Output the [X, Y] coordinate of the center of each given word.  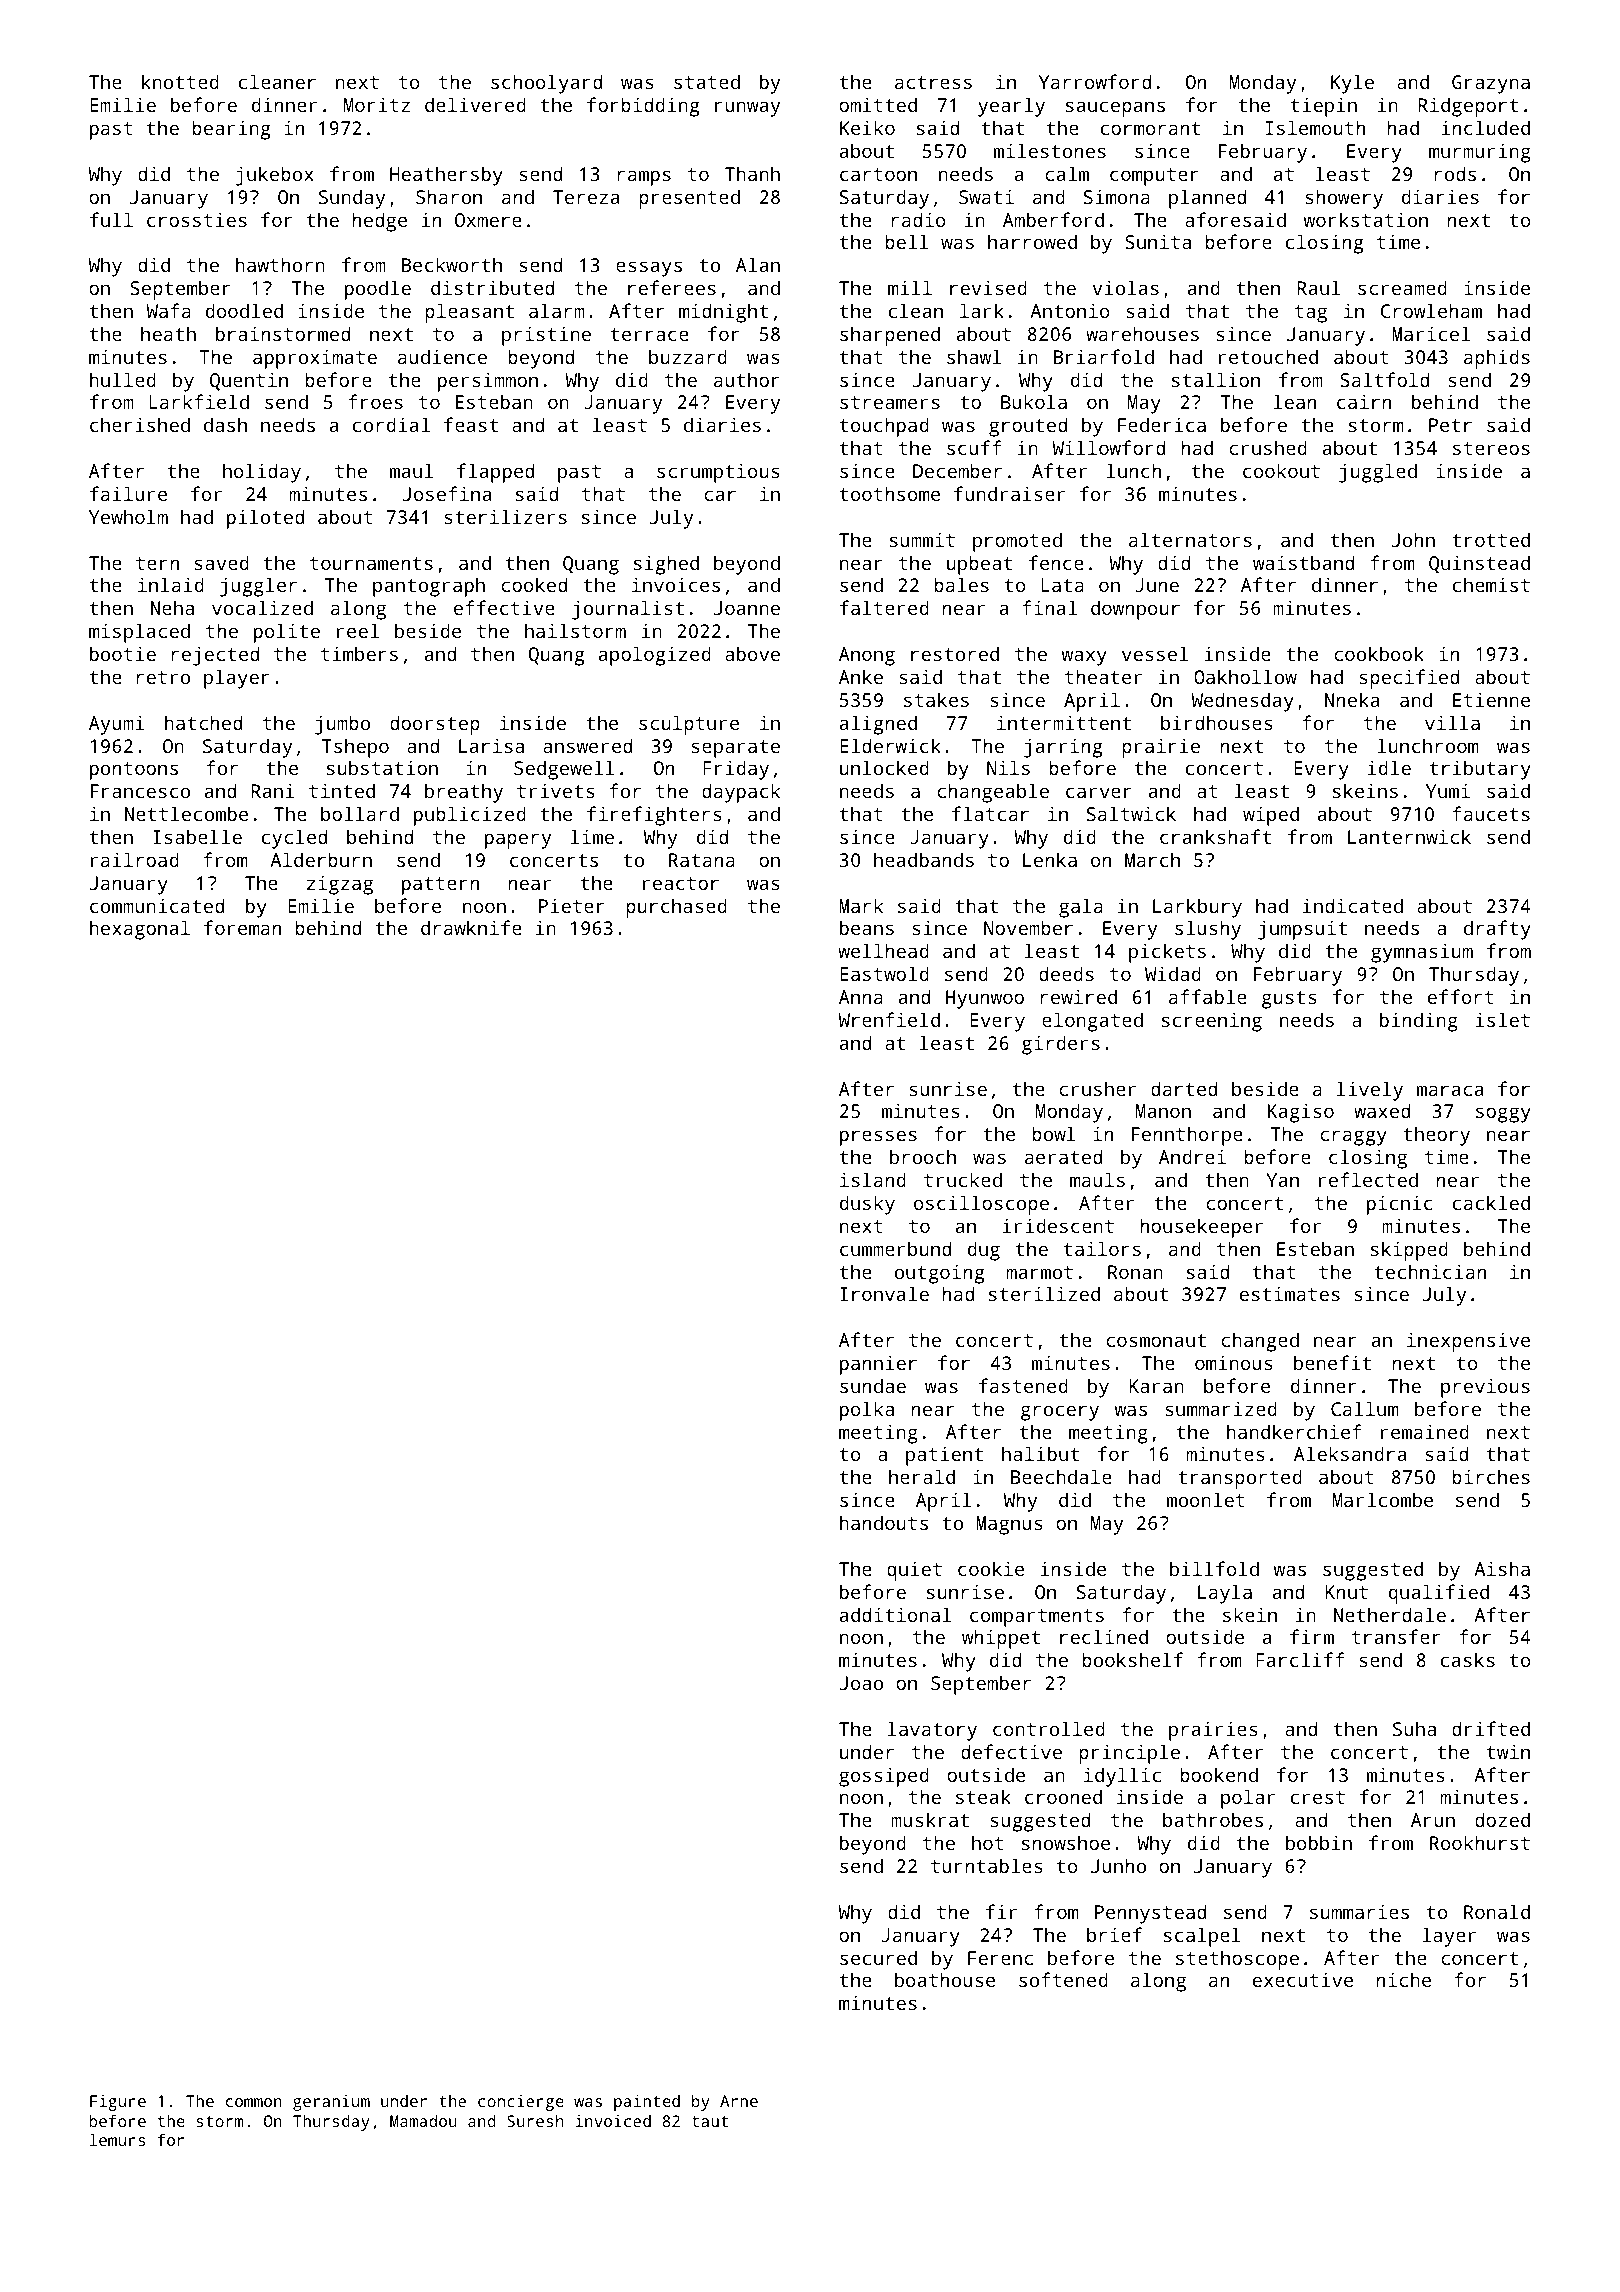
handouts [884, 1522]
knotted [180, 81]
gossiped [884, 1777]
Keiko [867, 127]
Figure [118, 2103]
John [1413, 539]
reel [358, 630]
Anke [861, 676]
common [254, 2102]
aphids [1497, 359]
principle [1129, 1754]
